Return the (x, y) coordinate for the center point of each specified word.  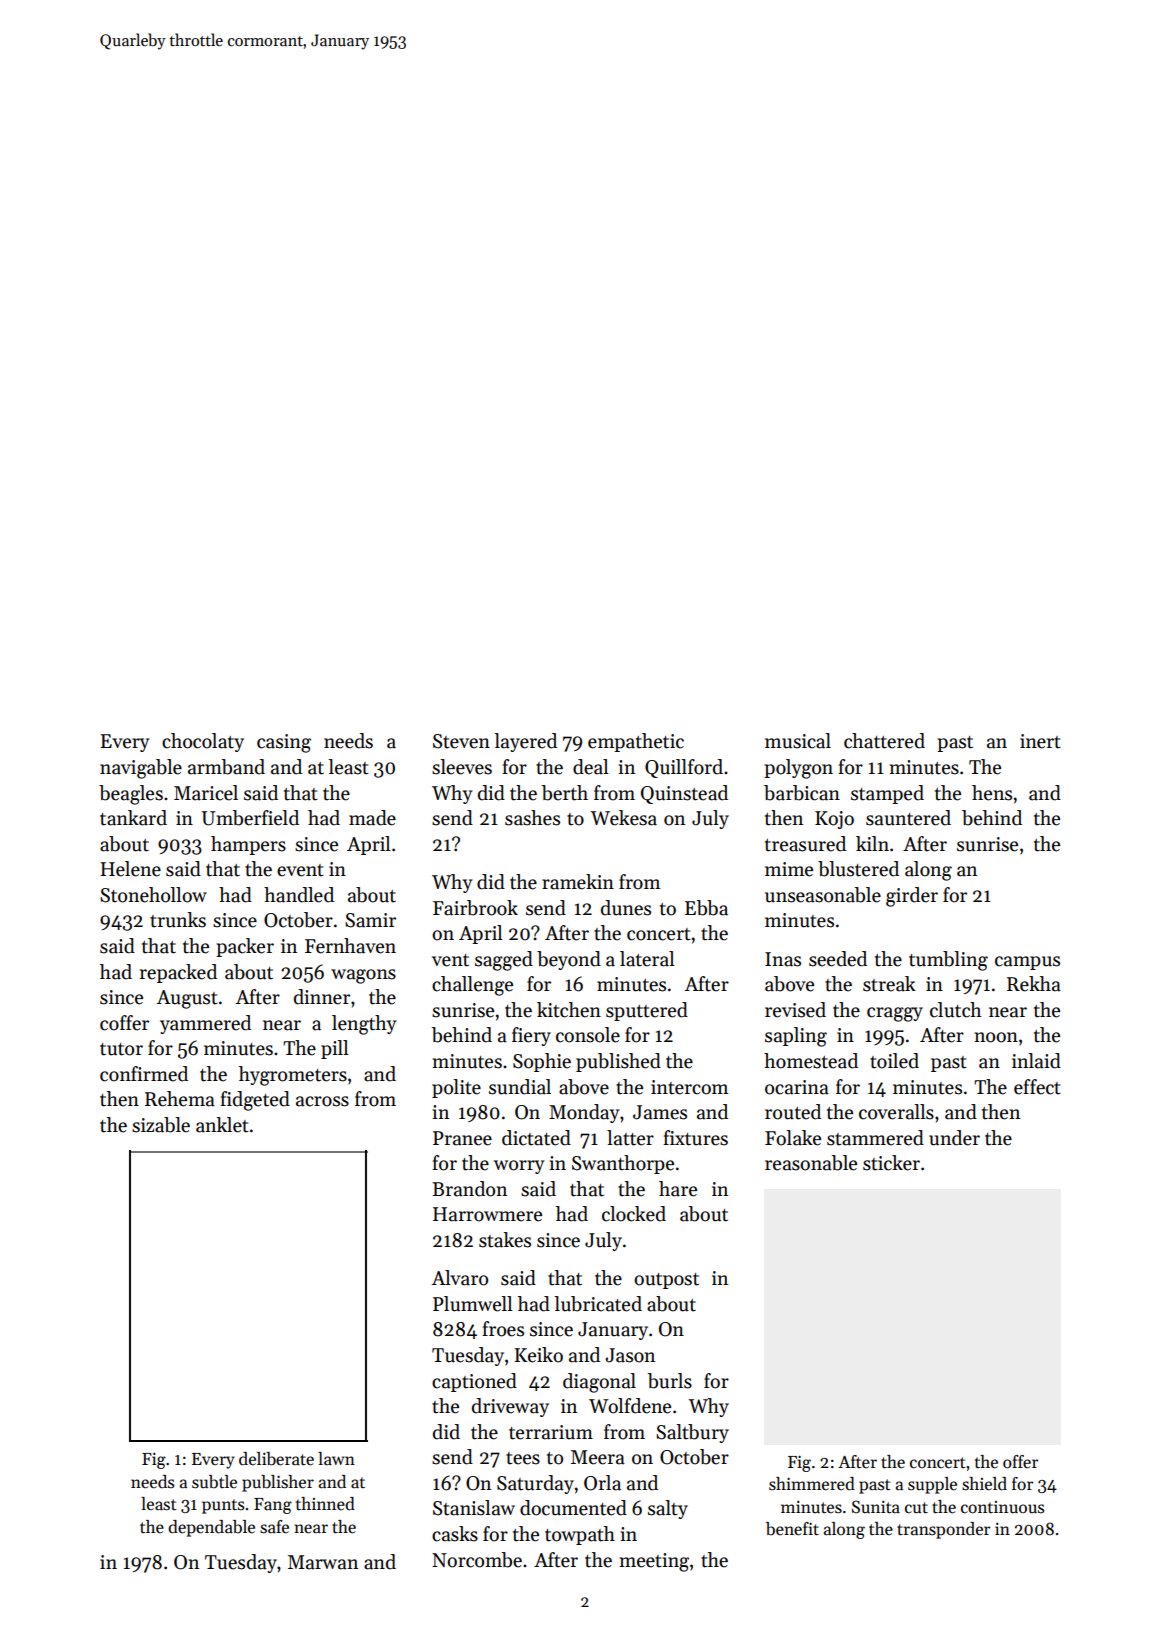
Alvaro (460, 1278)
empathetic (636, 742)
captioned (474, 1382)
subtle (214, 1482)
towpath (580, 1535)
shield (984, 1484)
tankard (133, 818)
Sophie (542, 1062)
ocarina (797, 1087)
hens (992, 793)
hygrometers (293, 1076)
